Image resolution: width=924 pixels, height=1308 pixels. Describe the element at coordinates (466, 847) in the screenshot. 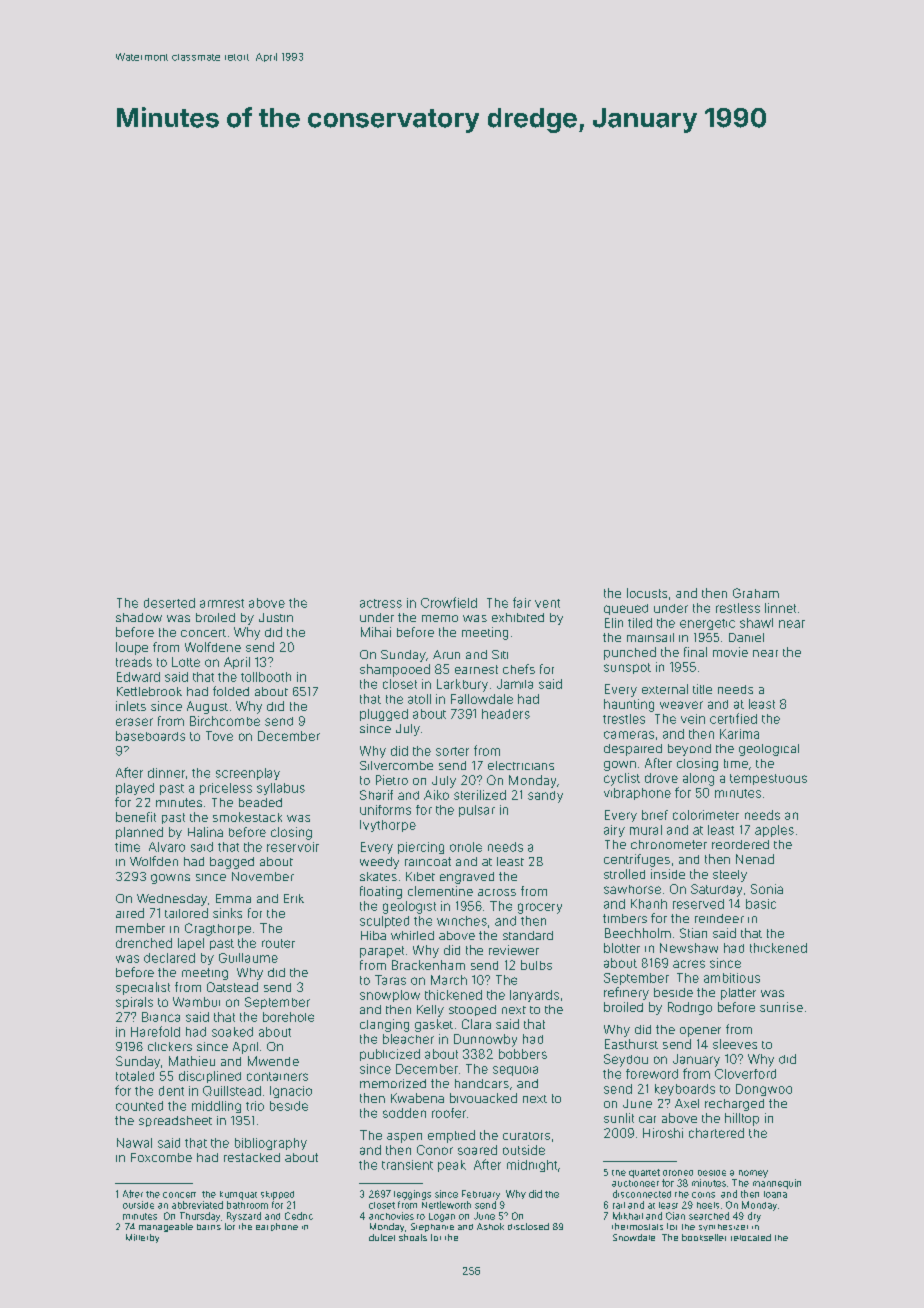

I see `oriole` at that location.
